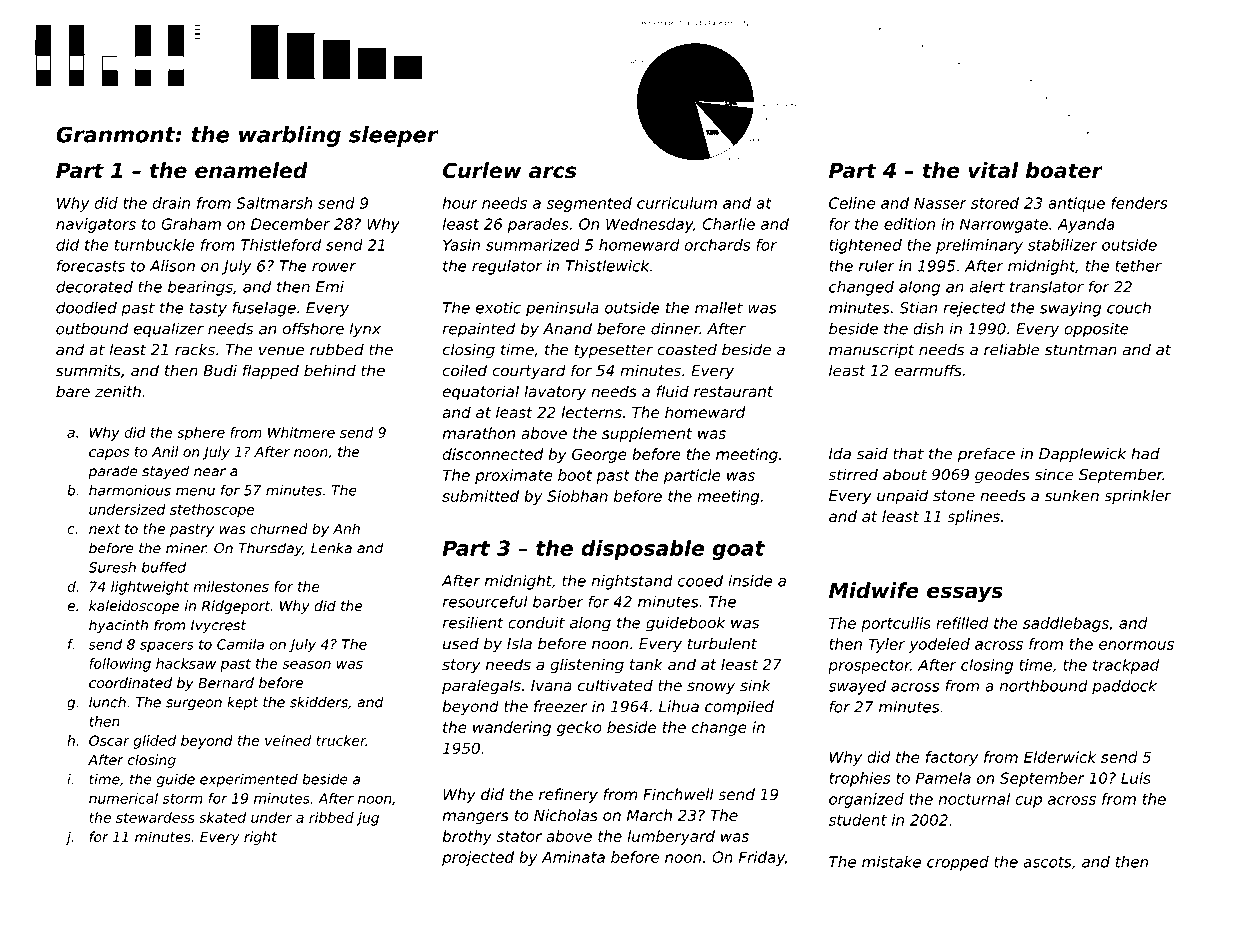 This page has height=952, width=1233. I want to click on had, so click(1145, 453).
